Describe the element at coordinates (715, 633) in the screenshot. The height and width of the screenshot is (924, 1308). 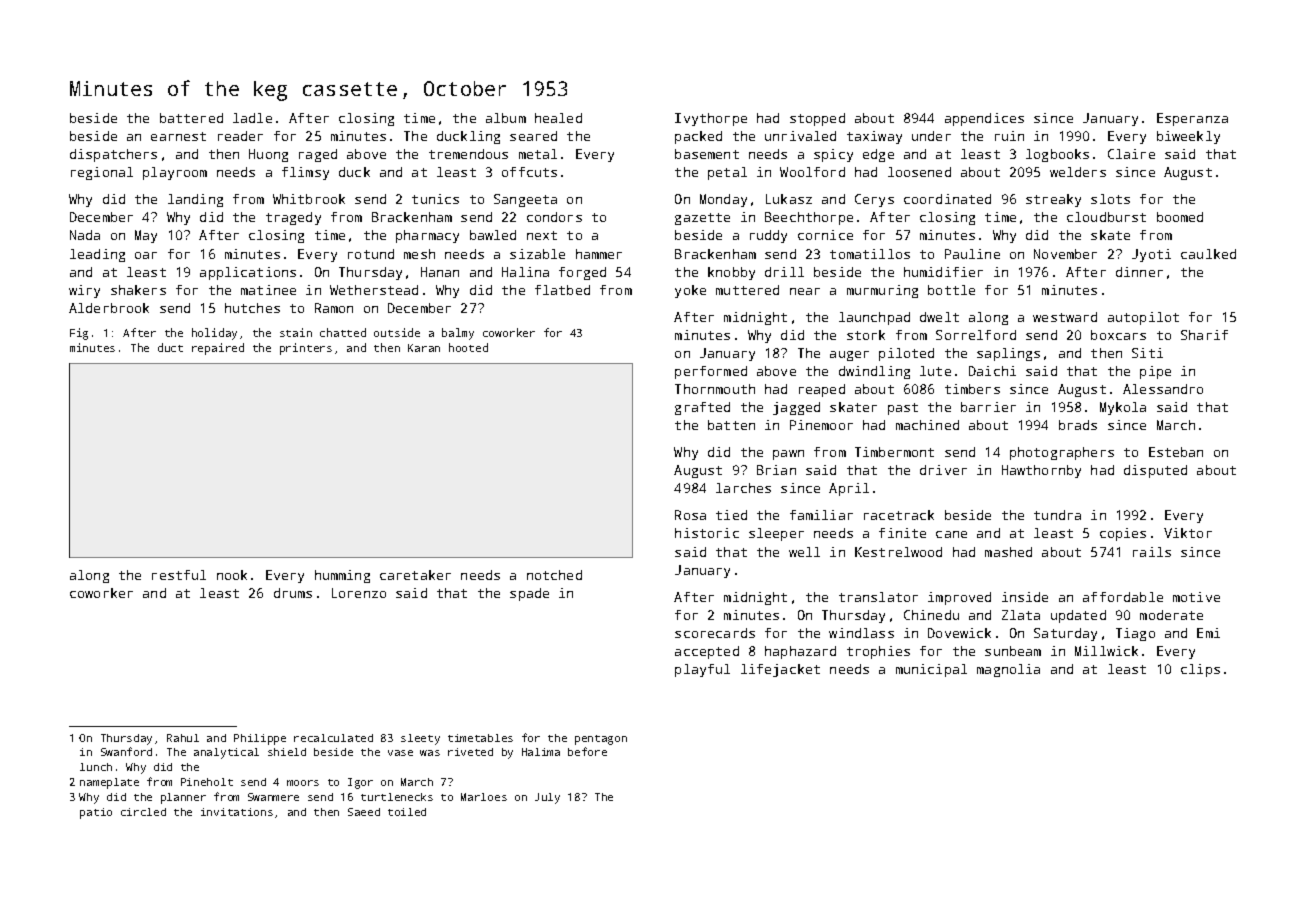
I see `scorecards` at that location.
